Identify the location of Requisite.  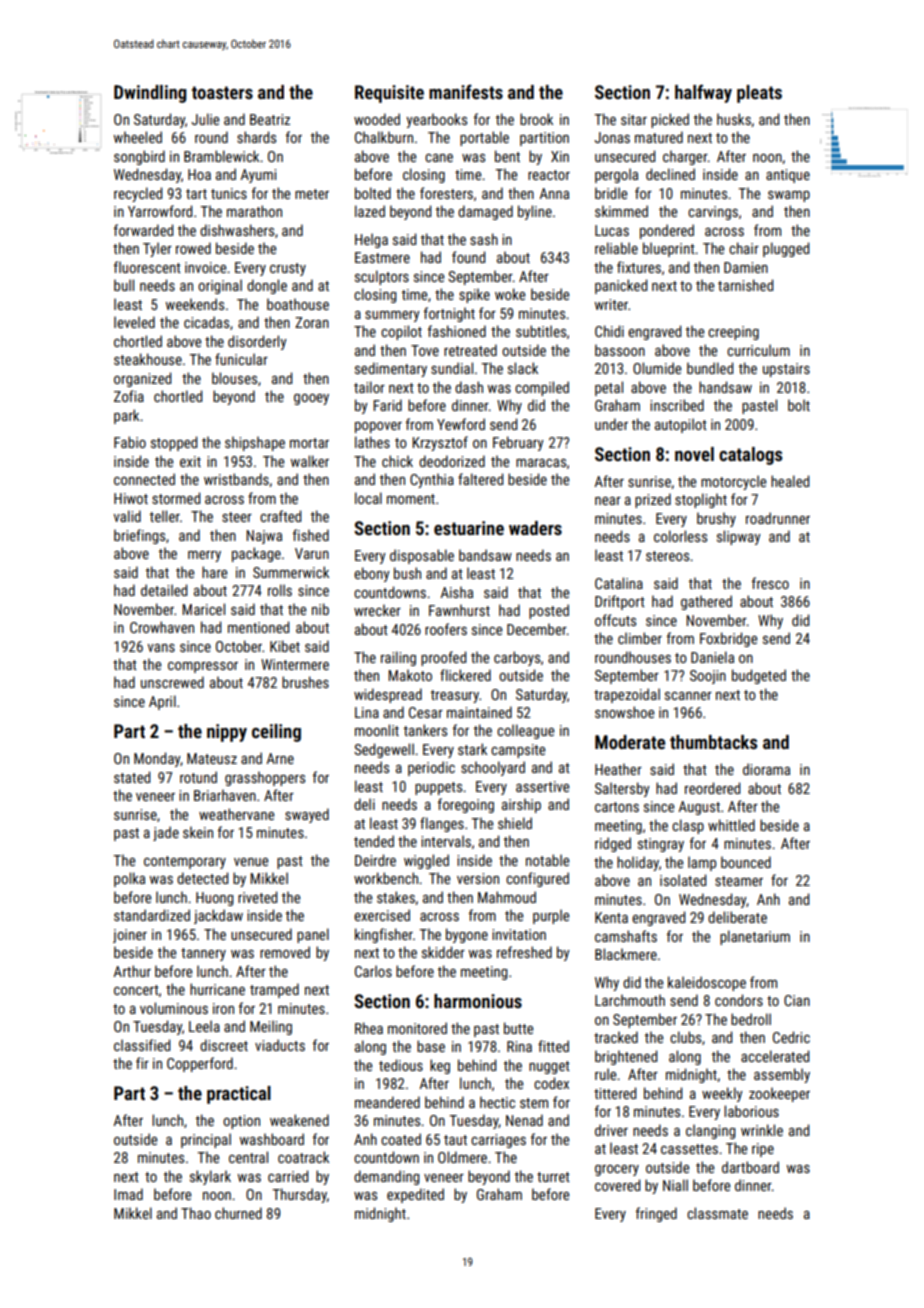
(389, 94).
